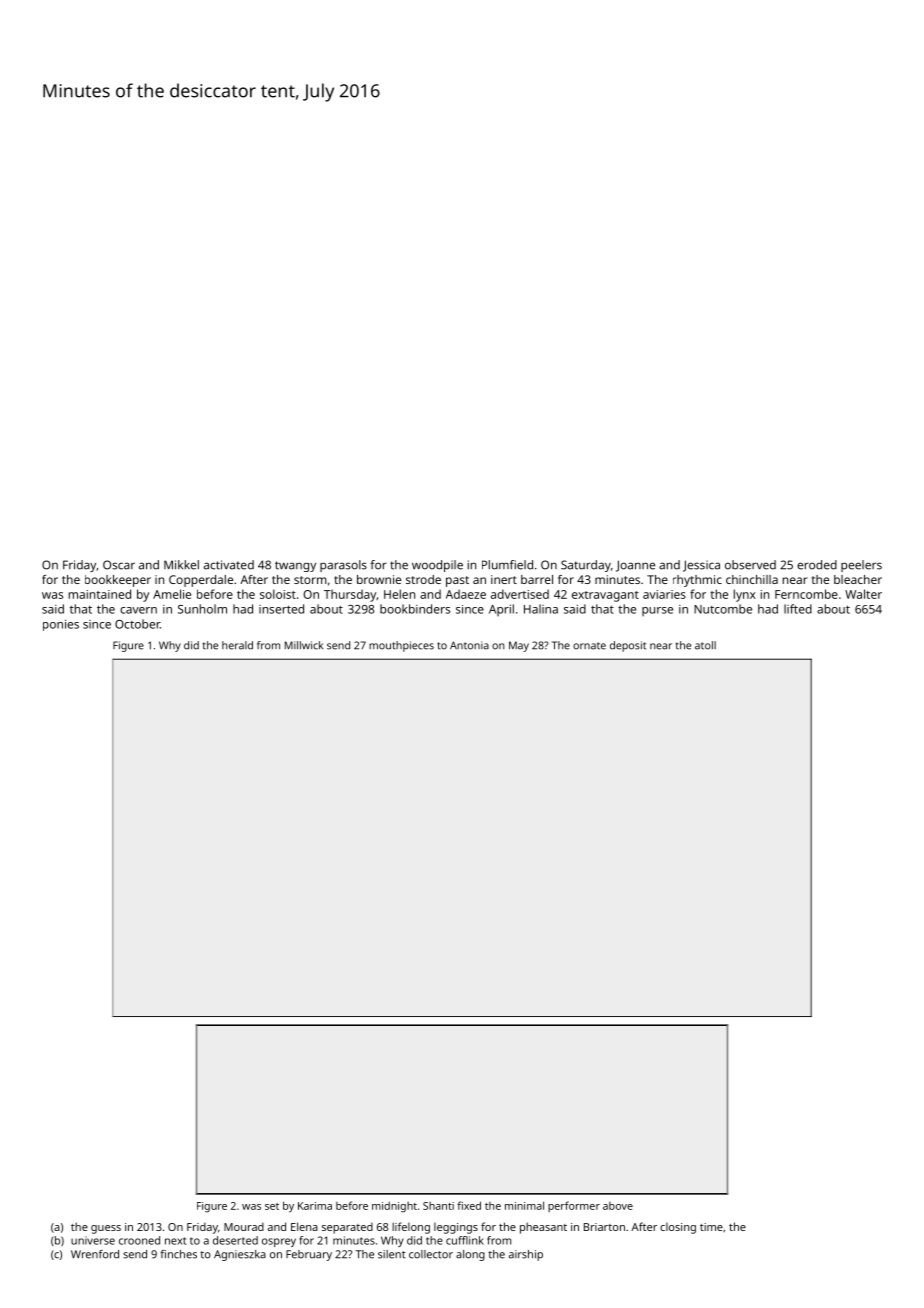 Image resolution: width=924 pixels, height=1308 pixels. I want to click on herald, so click(237, 645).
